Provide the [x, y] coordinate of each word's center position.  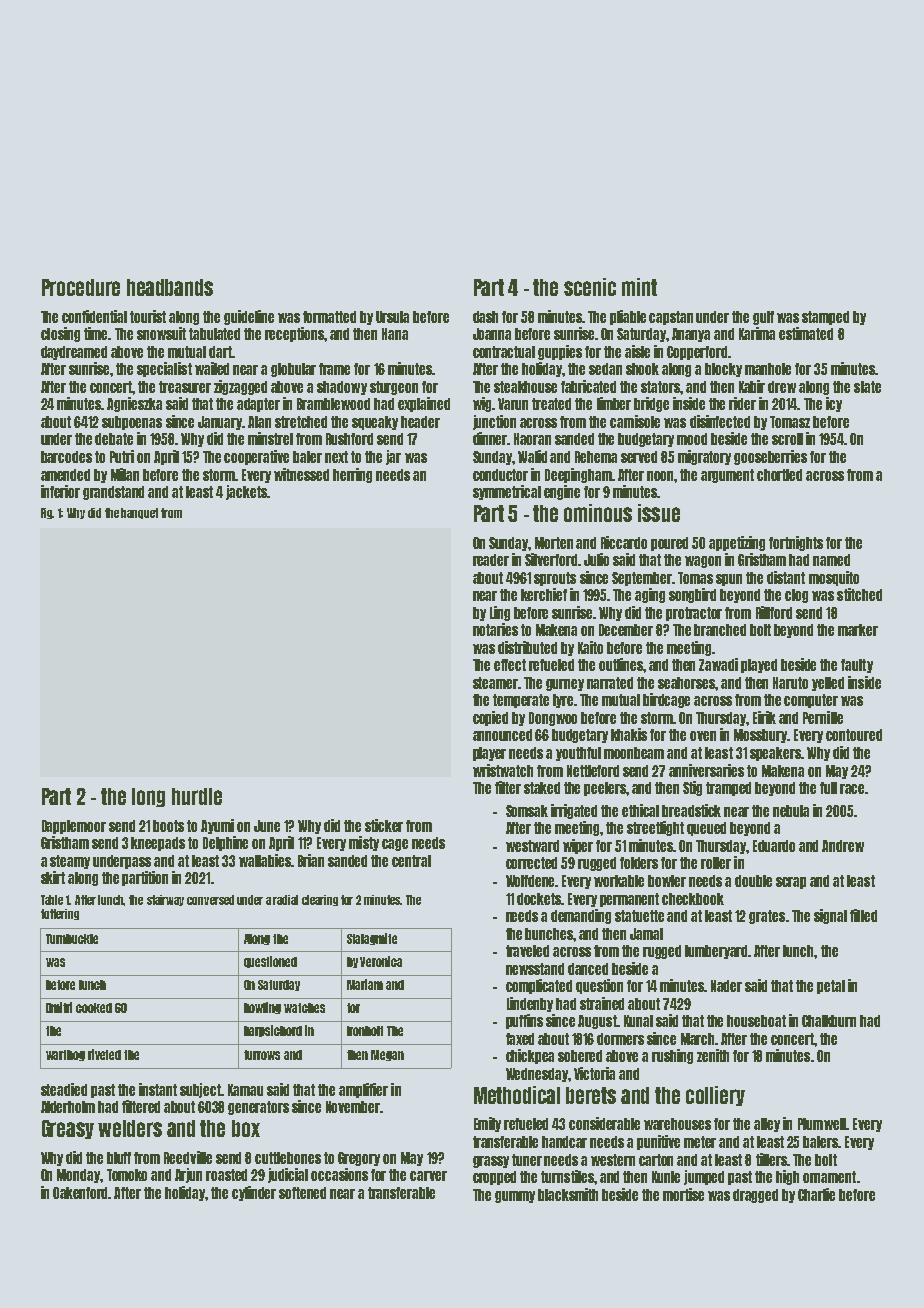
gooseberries [770, 457]
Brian [311, 860]
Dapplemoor [74, 827]
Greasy [68, 1129]
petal [831, 987]
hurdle [197, 796]
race [852, 789]
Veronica [381, 961]
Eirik [764, 717]
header [420, 422]
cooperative [256, 457]
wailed [212, 368]
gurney [565, 685]
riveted [104, 1054]
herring [352, 475]
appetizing [737, 543]
